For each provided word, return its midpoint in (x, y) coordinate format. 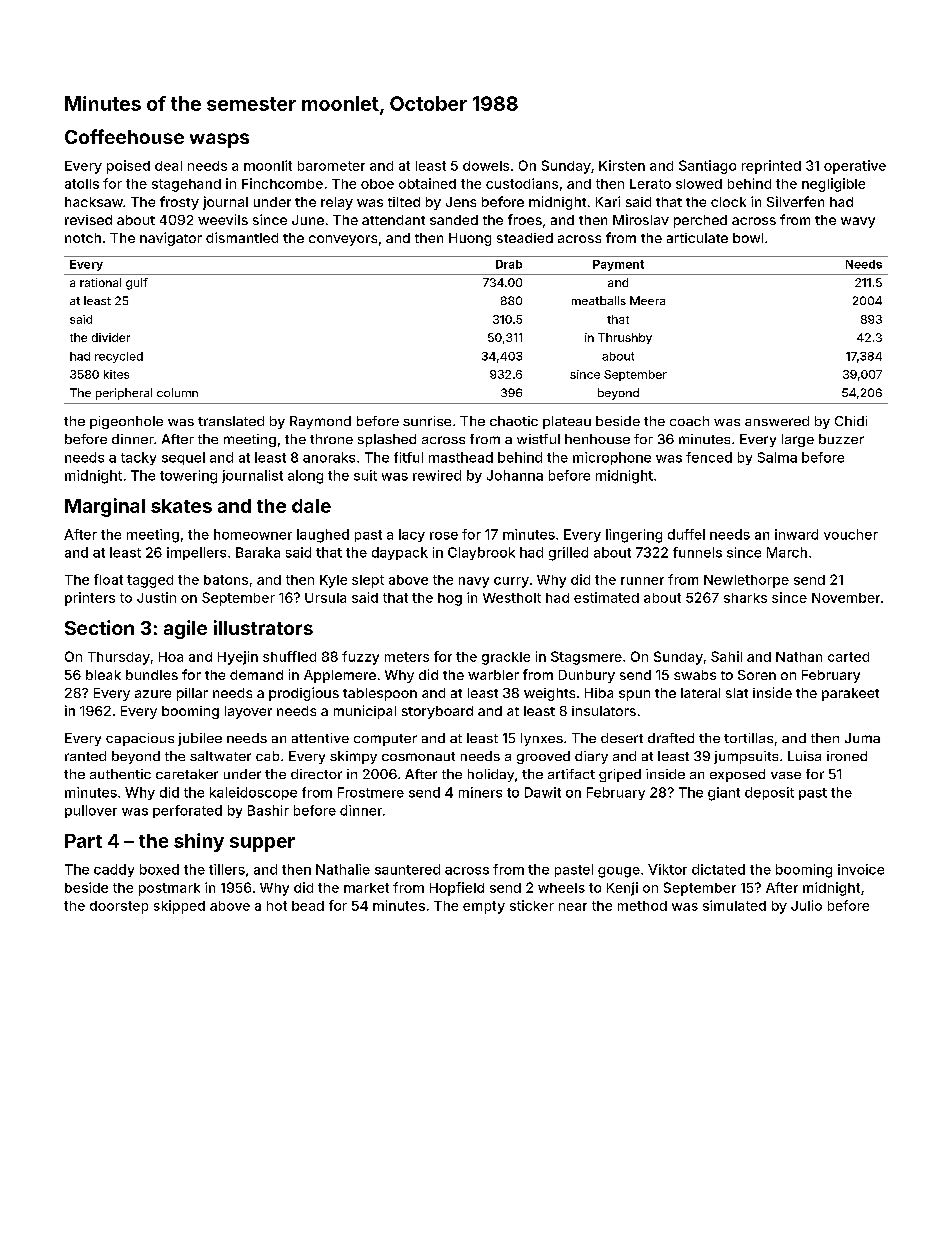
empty (484, 907)
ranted (85, 756)
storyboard (437, 712)
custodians (522, 183)
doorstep (119, 907)
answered (777, 421)
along (305, 477)
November (846, 598)
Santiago (707, 167)
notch (83, 238)
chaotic (514, 421)
